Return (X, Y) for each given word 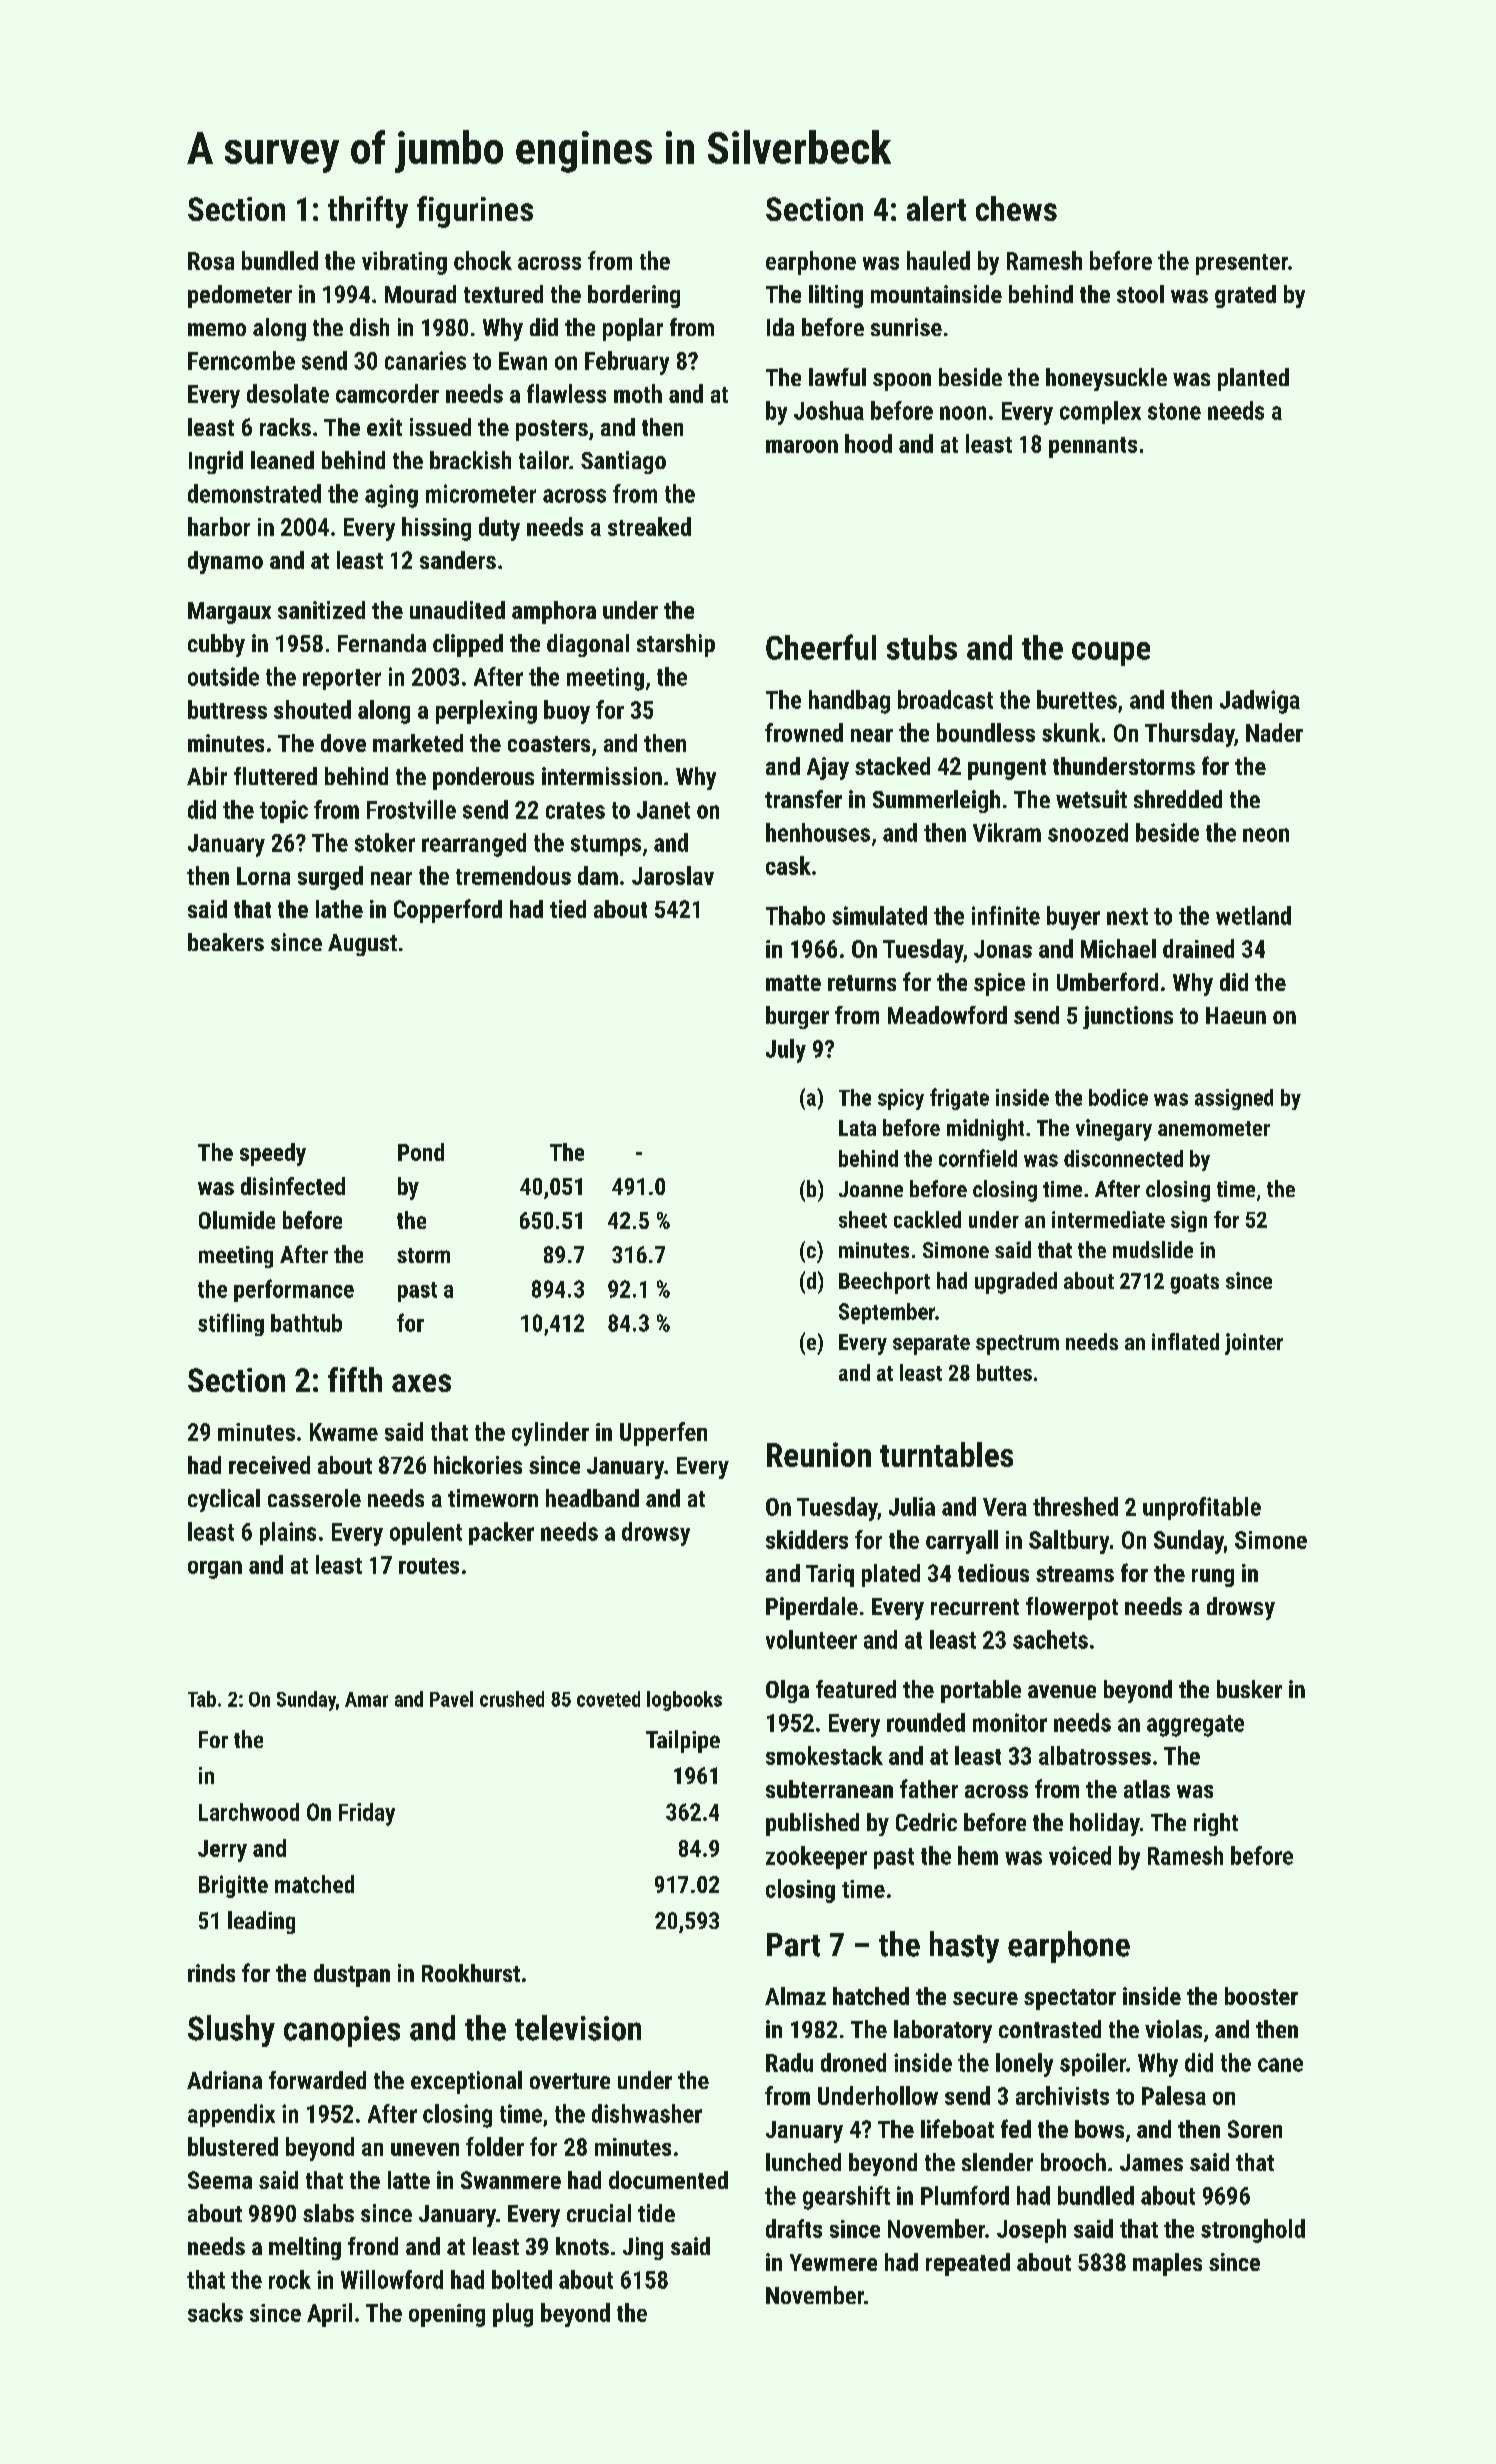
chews (1016, 208)
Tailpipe (683, 1741)
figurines (475, 212)
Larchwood (249, 1812)
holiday (1105, 1824)
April (329, 2315)
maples (1167, 2264)
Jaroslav (673, 875)
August (362, 945)
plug (513, 2315)
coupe (1111, 654)
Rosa (211, 261)
